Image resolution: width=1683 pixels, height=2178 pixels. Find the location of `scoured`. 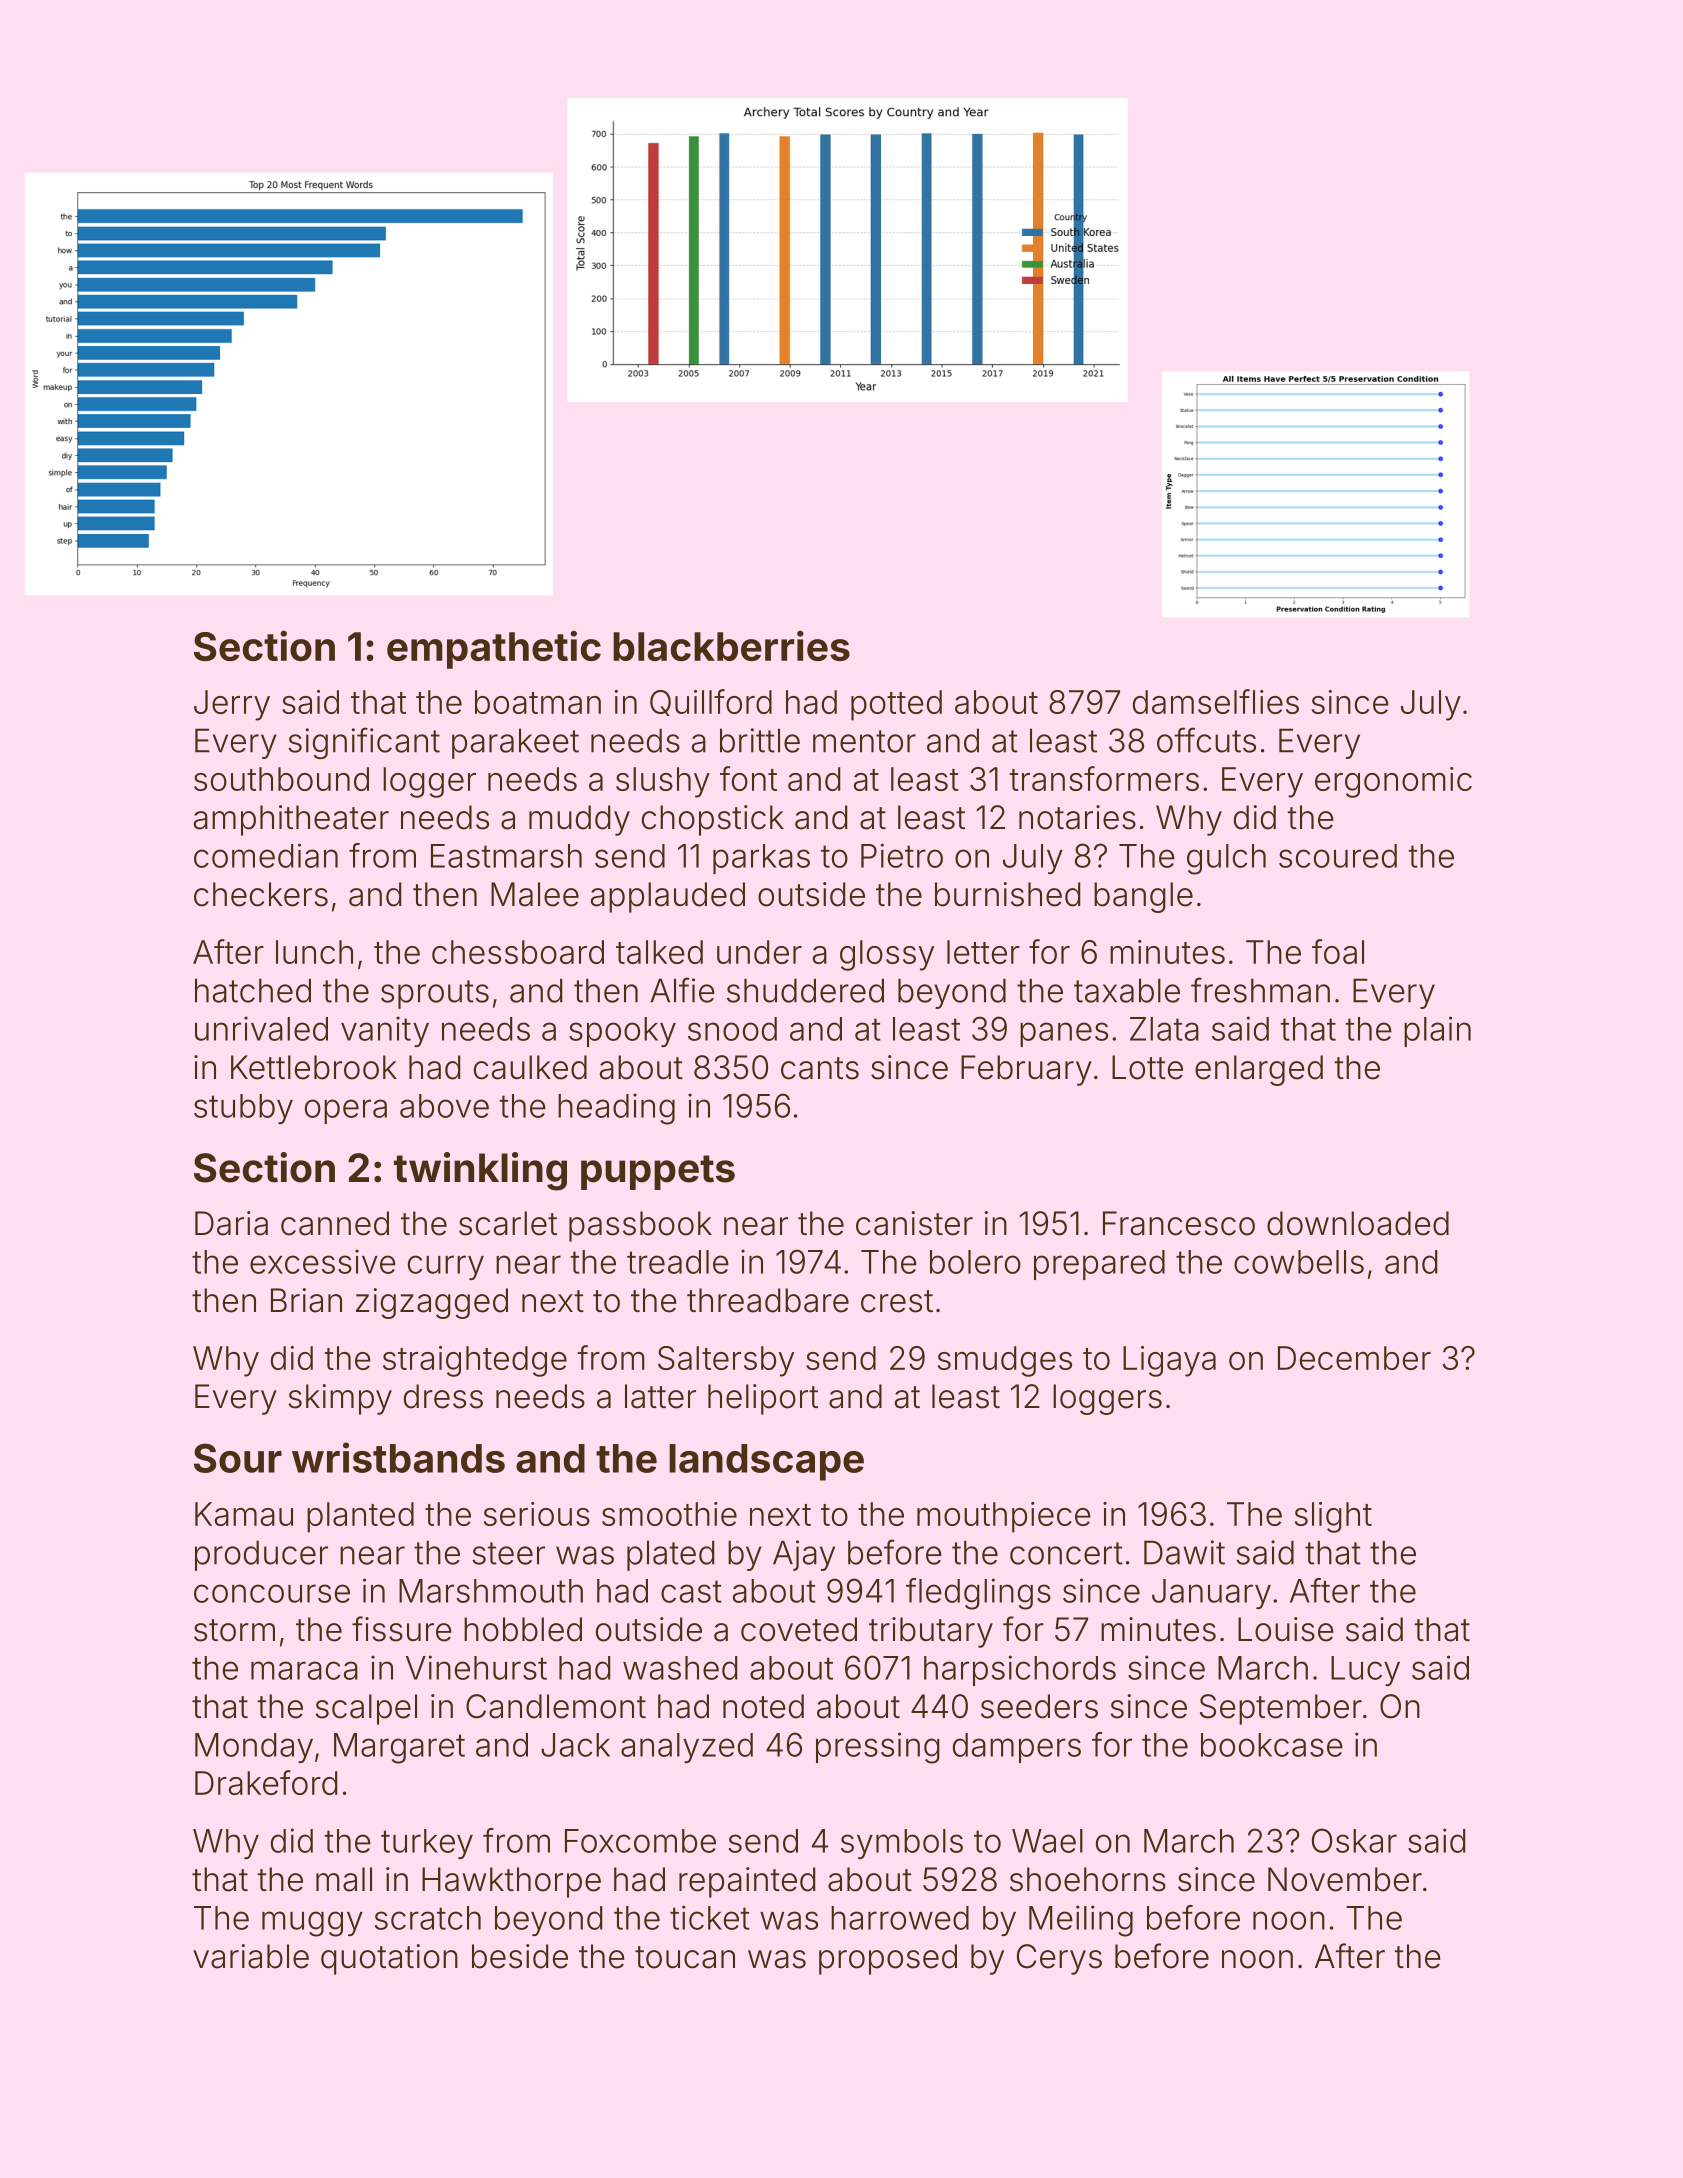

scoured is located at coordinates (1338, 856).
